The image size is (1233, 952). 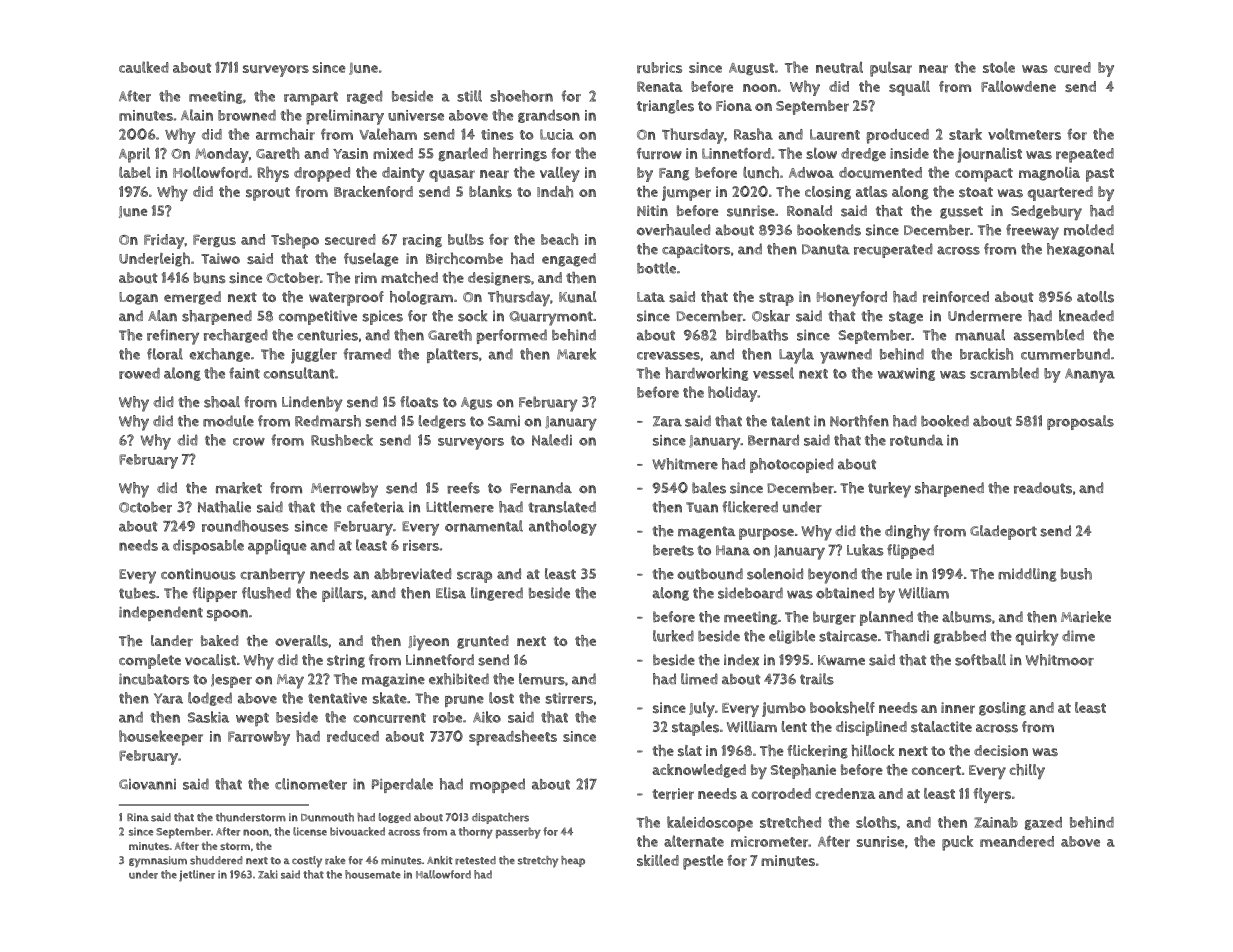 What do you see at coordinates (542, 679) in the screenshot?
I see `lemurs` at bounding box center [542, 679].
